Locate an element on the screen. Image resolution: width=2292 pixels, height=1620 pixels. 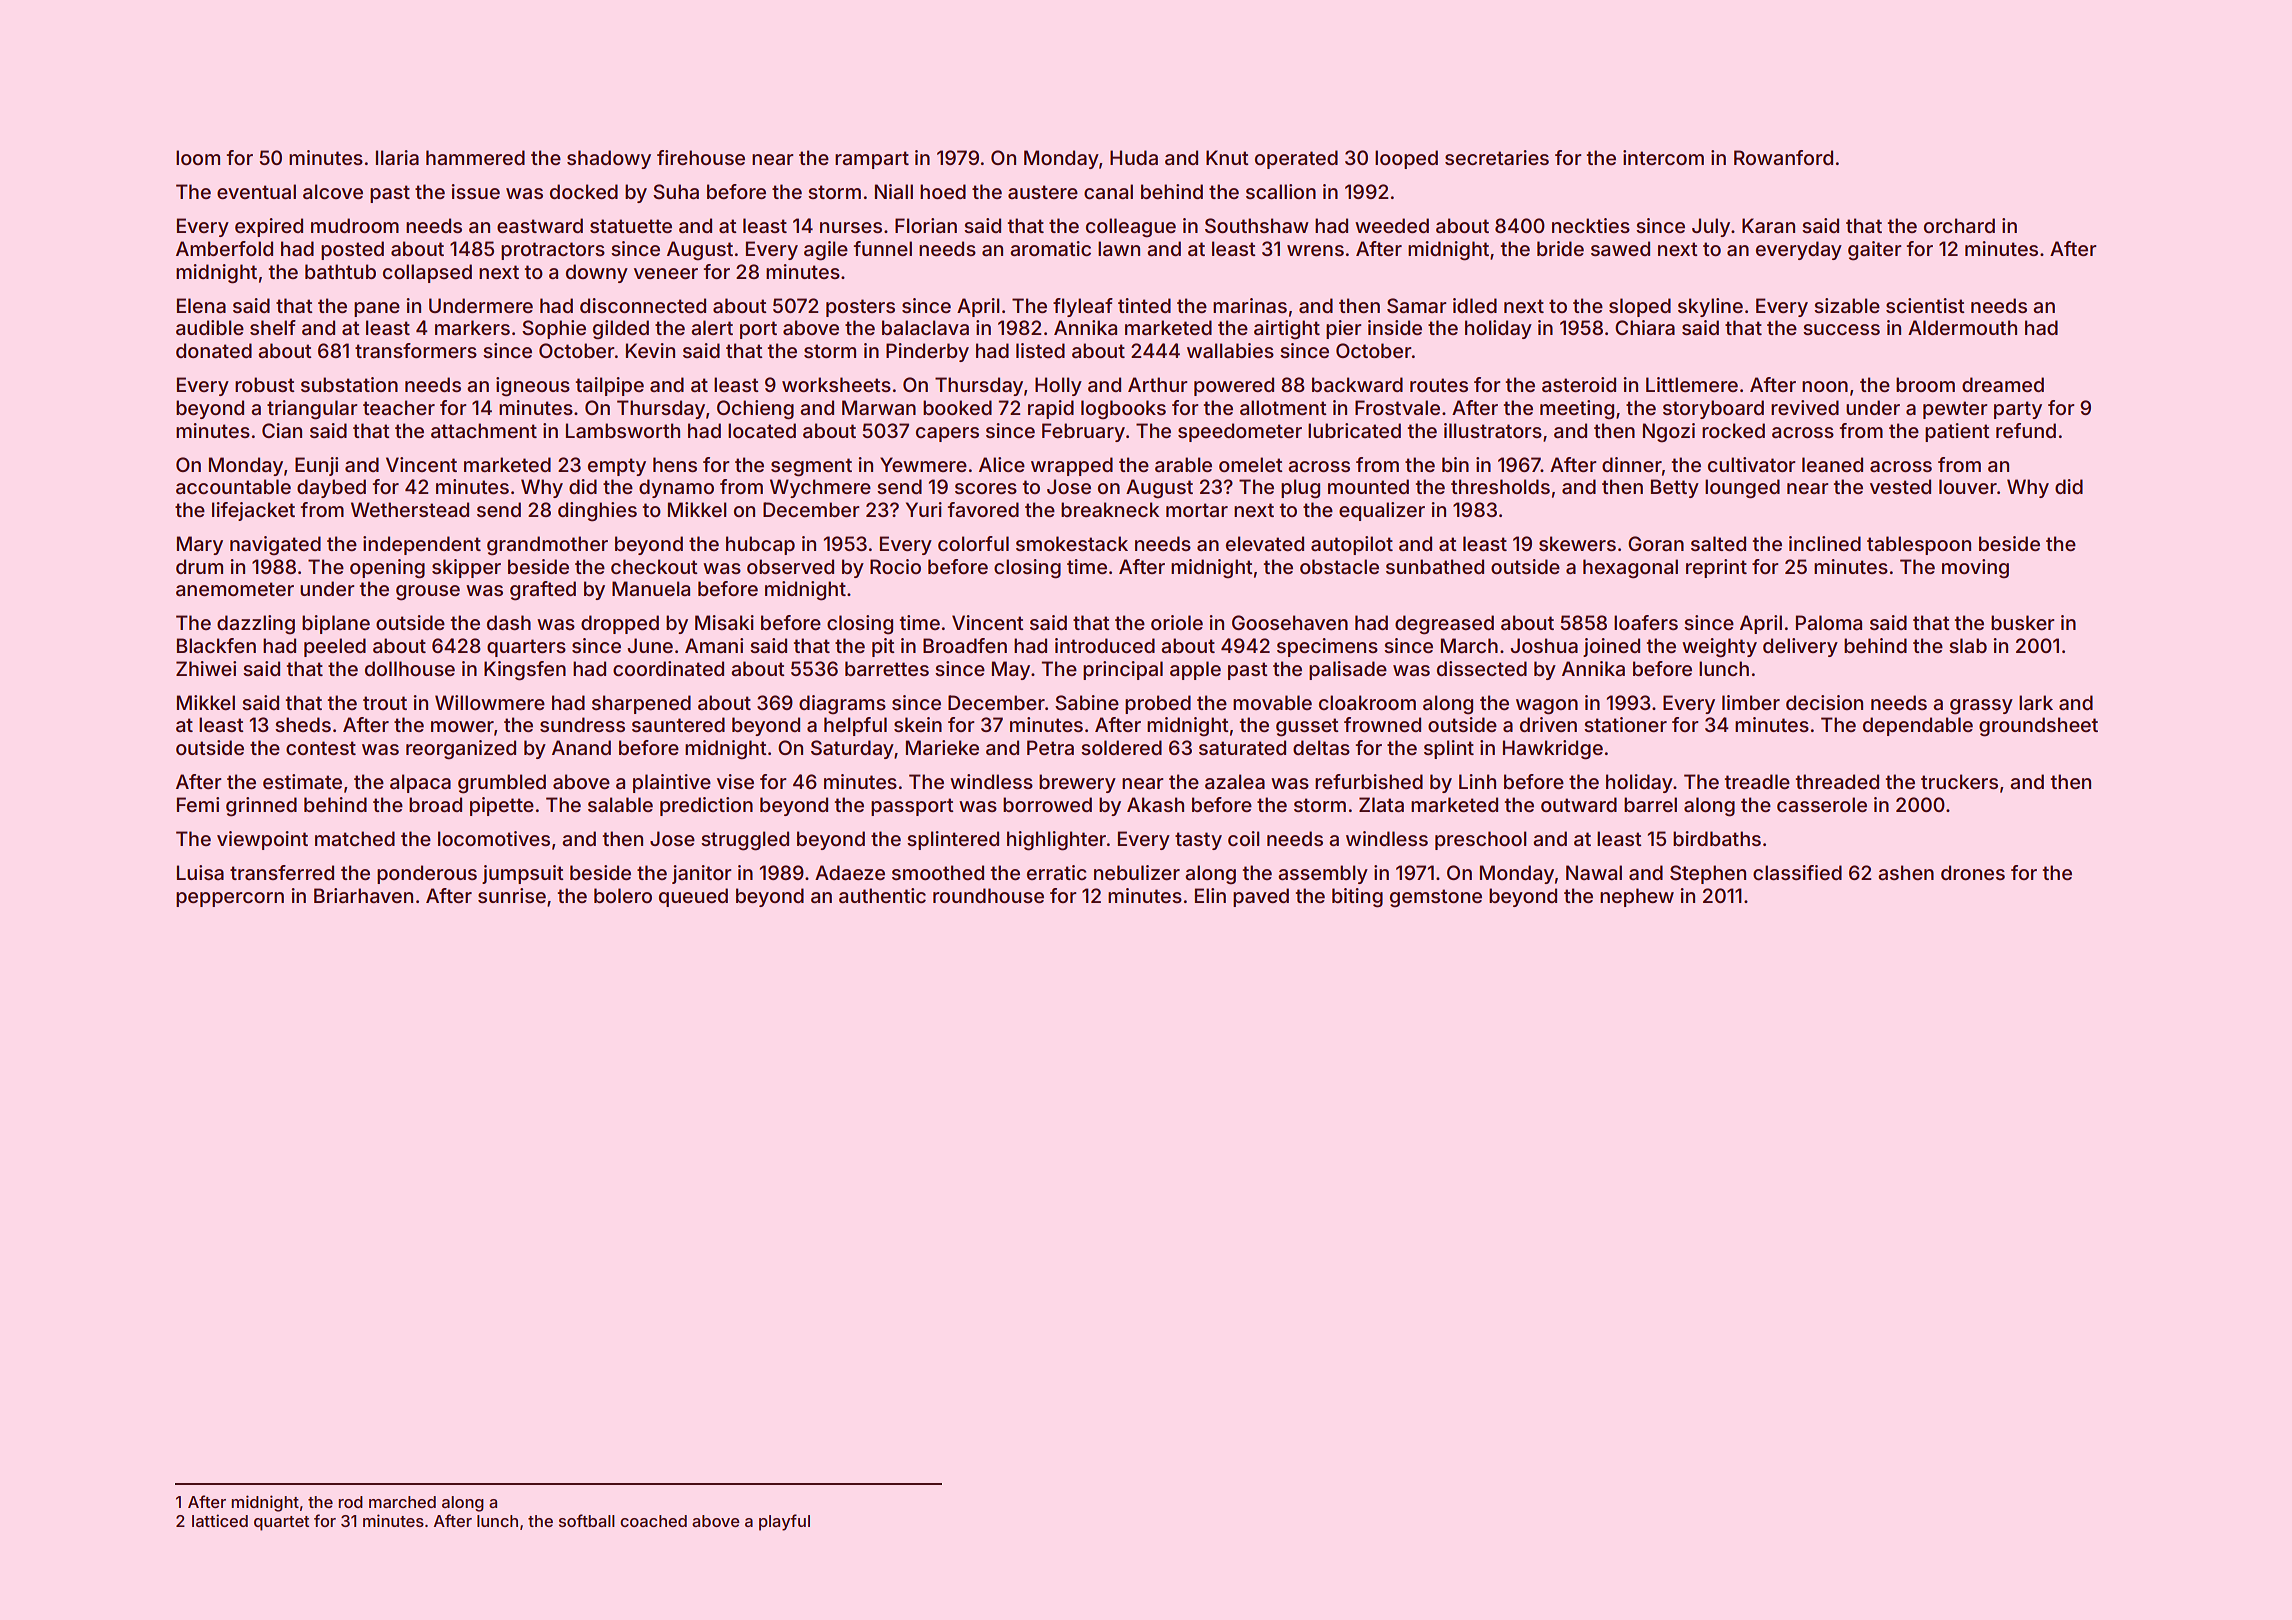
Rowanford is located at coordinates (1783, 157).
